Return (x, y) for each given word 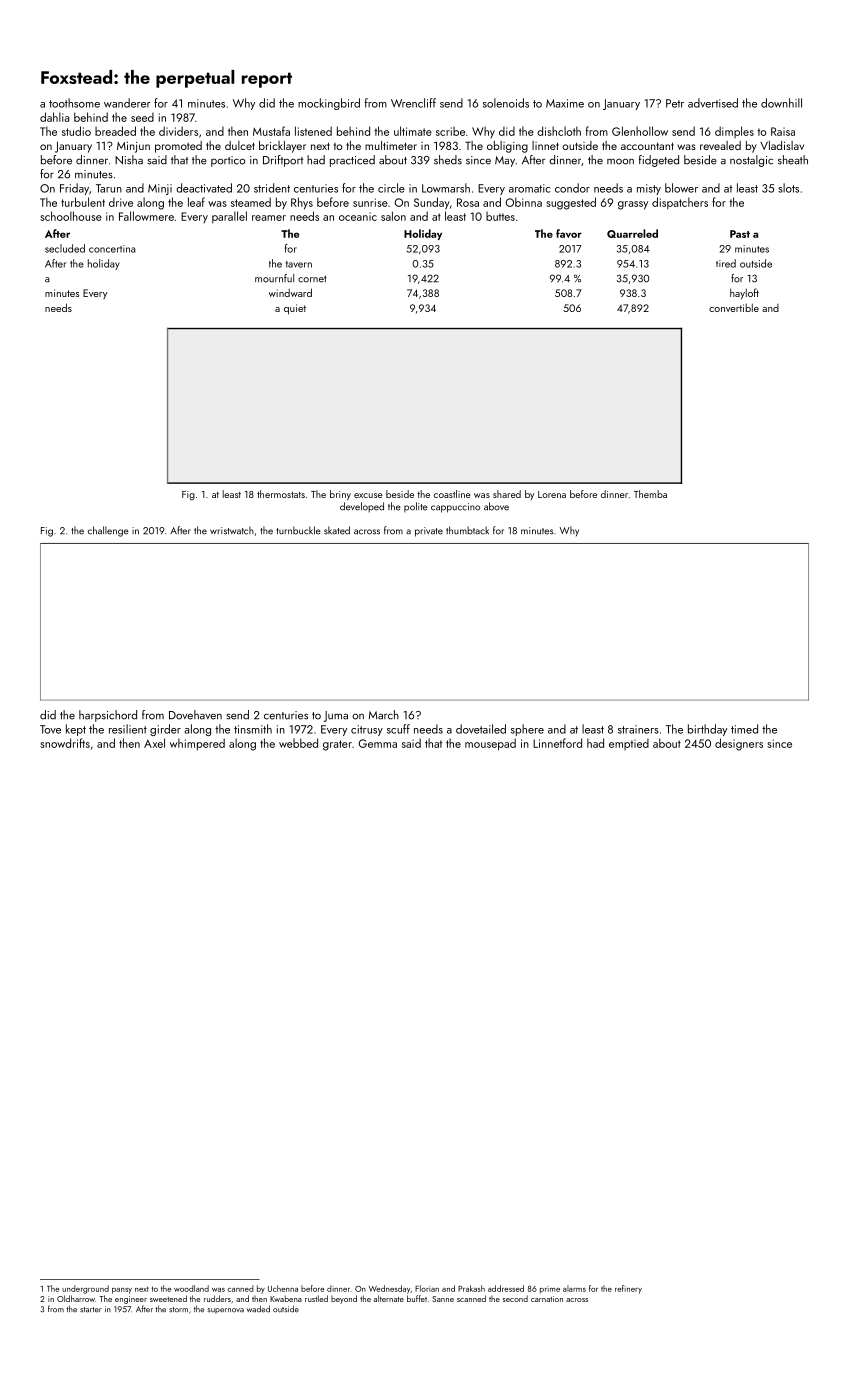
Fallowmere (146, 216)
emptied (629, 744)
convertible (734, 307)
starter (91, 1310)
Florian (427, 1288)
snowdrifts (65, 743)
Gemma (377, 743)
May (505, 161)
